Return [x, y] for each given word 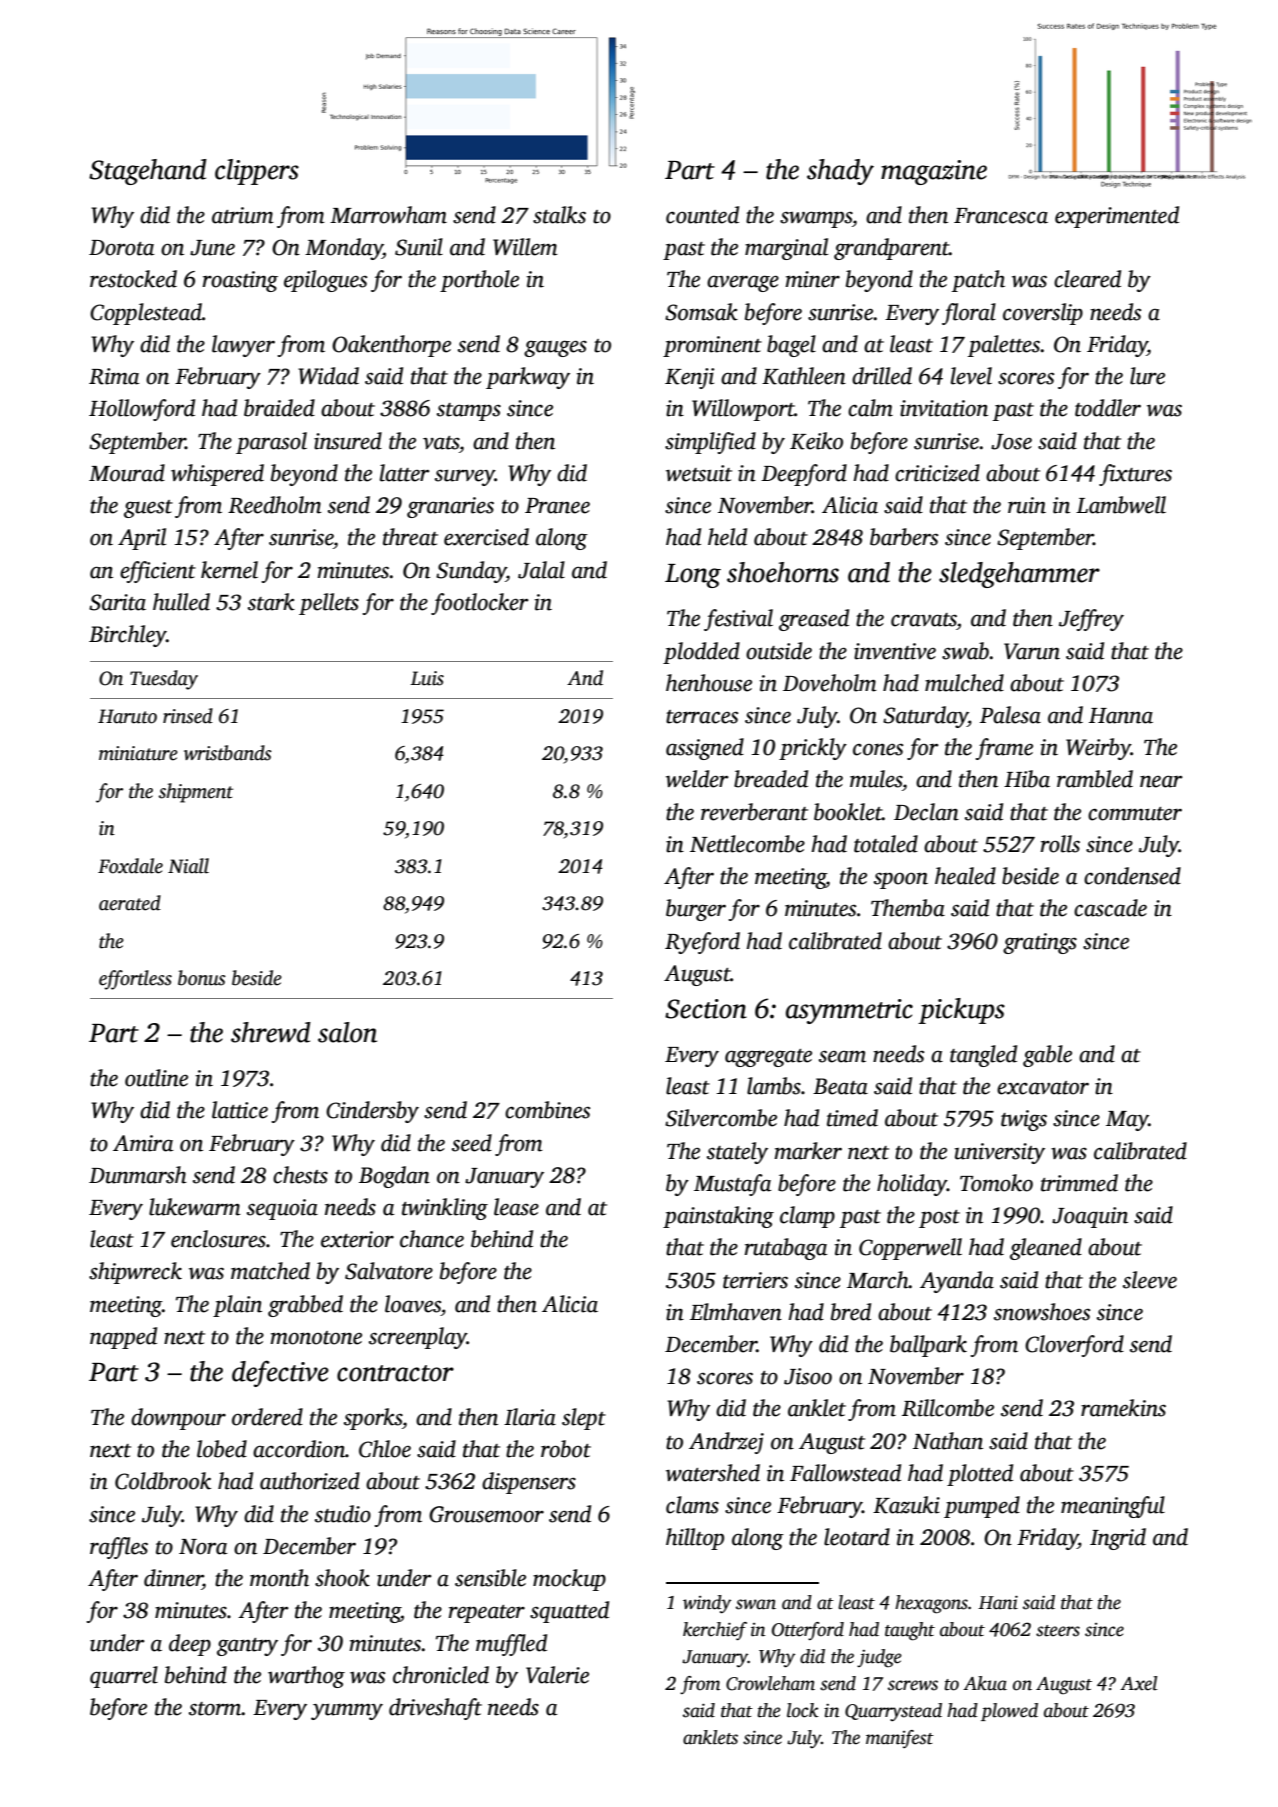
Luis [427, 678]
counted [702, 215]
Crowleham [770, 1683]
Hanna [1121, 716]
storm [215, 1709]
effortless [135, 980]
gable [1047, 1056]
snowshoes [1042, 1312]
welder [697, 779]
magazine [934, 172]
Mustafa [733, 1185]
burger [696, 910]
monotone [316, 1338]
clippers [257, 172]
